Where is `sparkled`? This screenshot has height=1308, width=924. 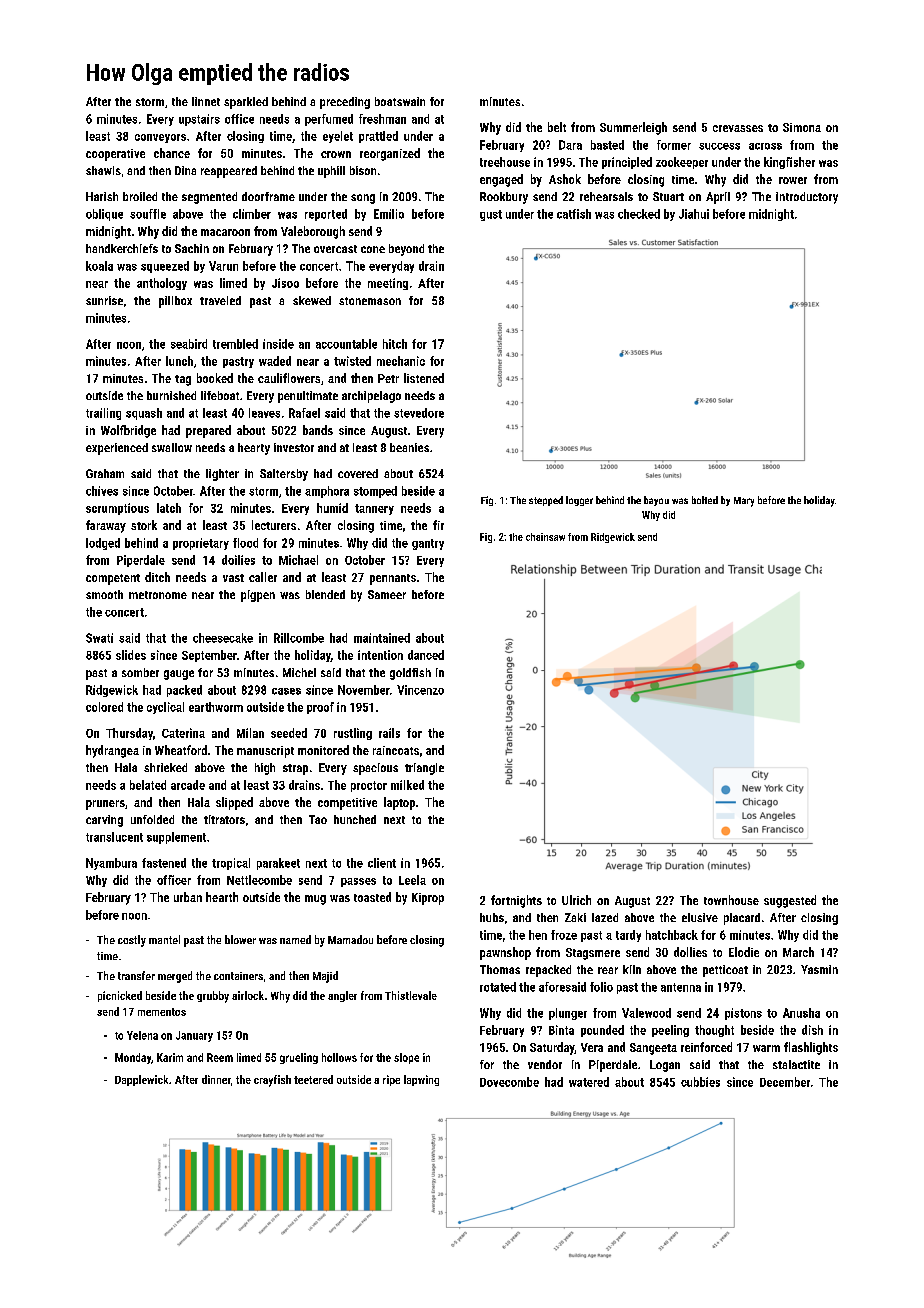
sparkled is located at coordinates (246, 103).
